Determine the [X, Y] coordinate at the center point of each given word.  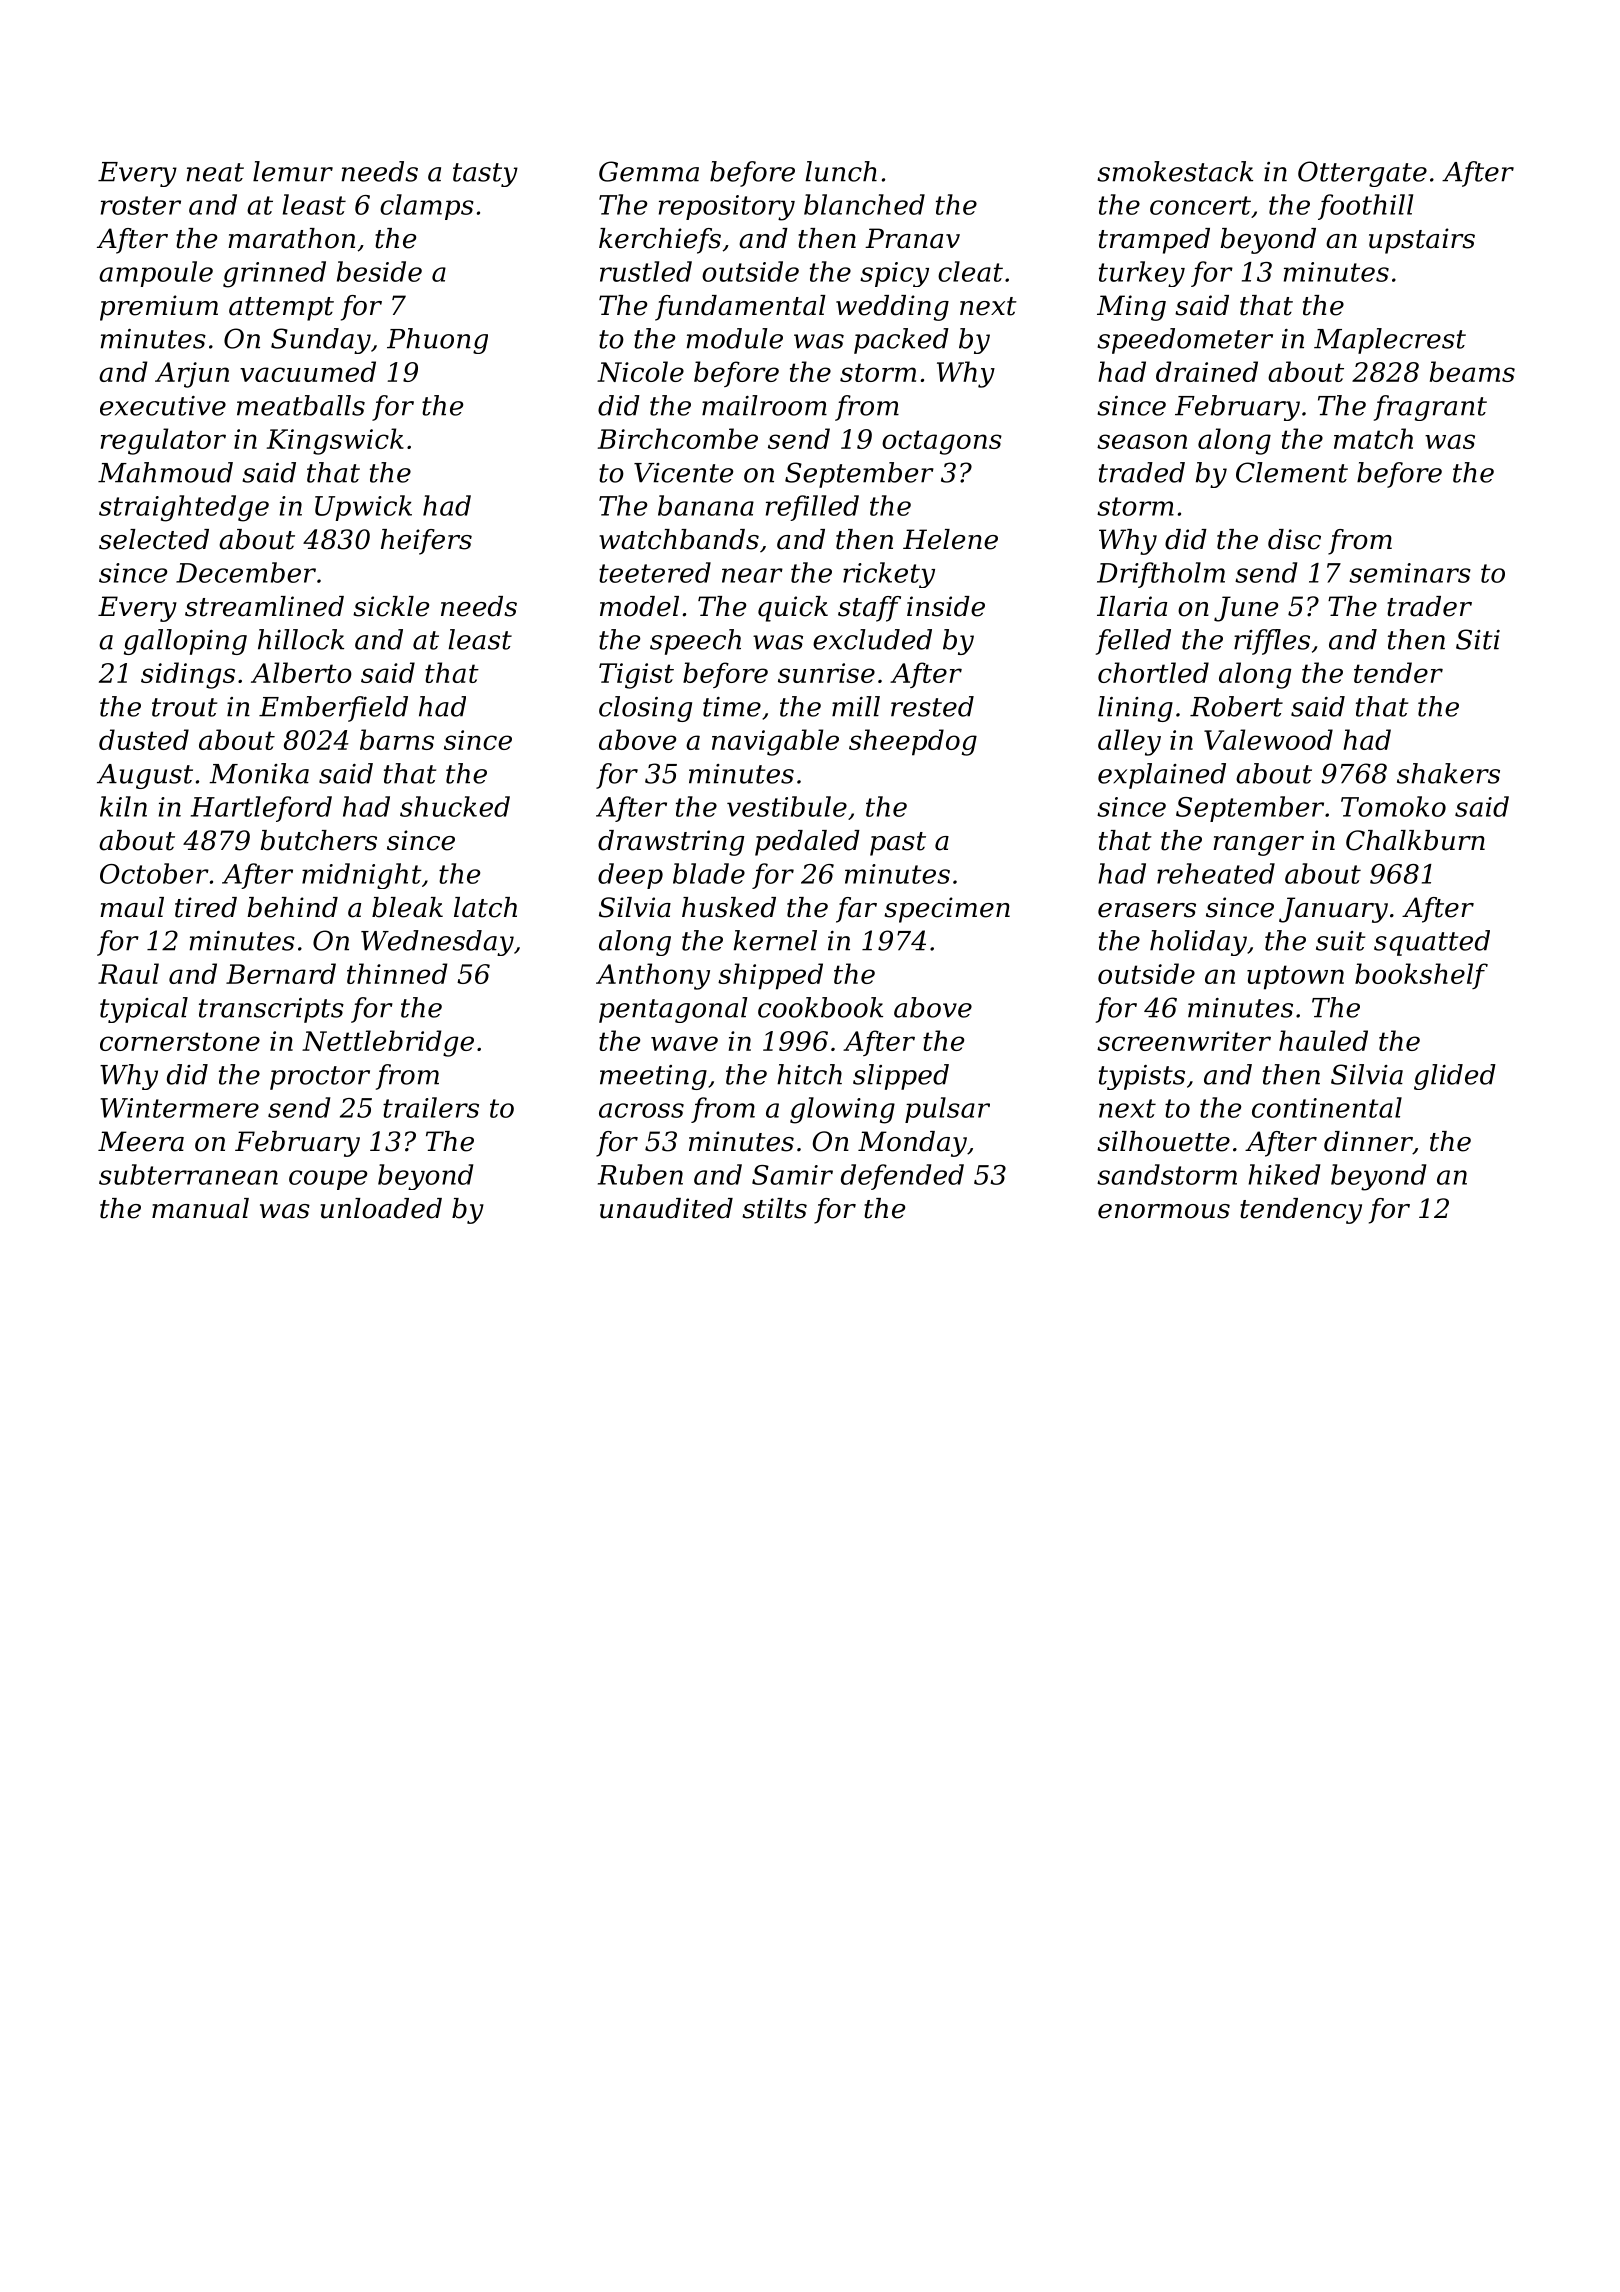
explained [1162, 776]
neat [215, 172]
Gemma [649, 171]
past [898, 844]
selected [154, 539]
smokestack [1175, 171]
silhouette [1163, 1141]
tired [206, 907]
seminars [1410, 573]
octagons [942, 442]
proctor [320, 1078]
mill [856, 706]
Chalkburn [1415, 840]
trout [184, 707]
